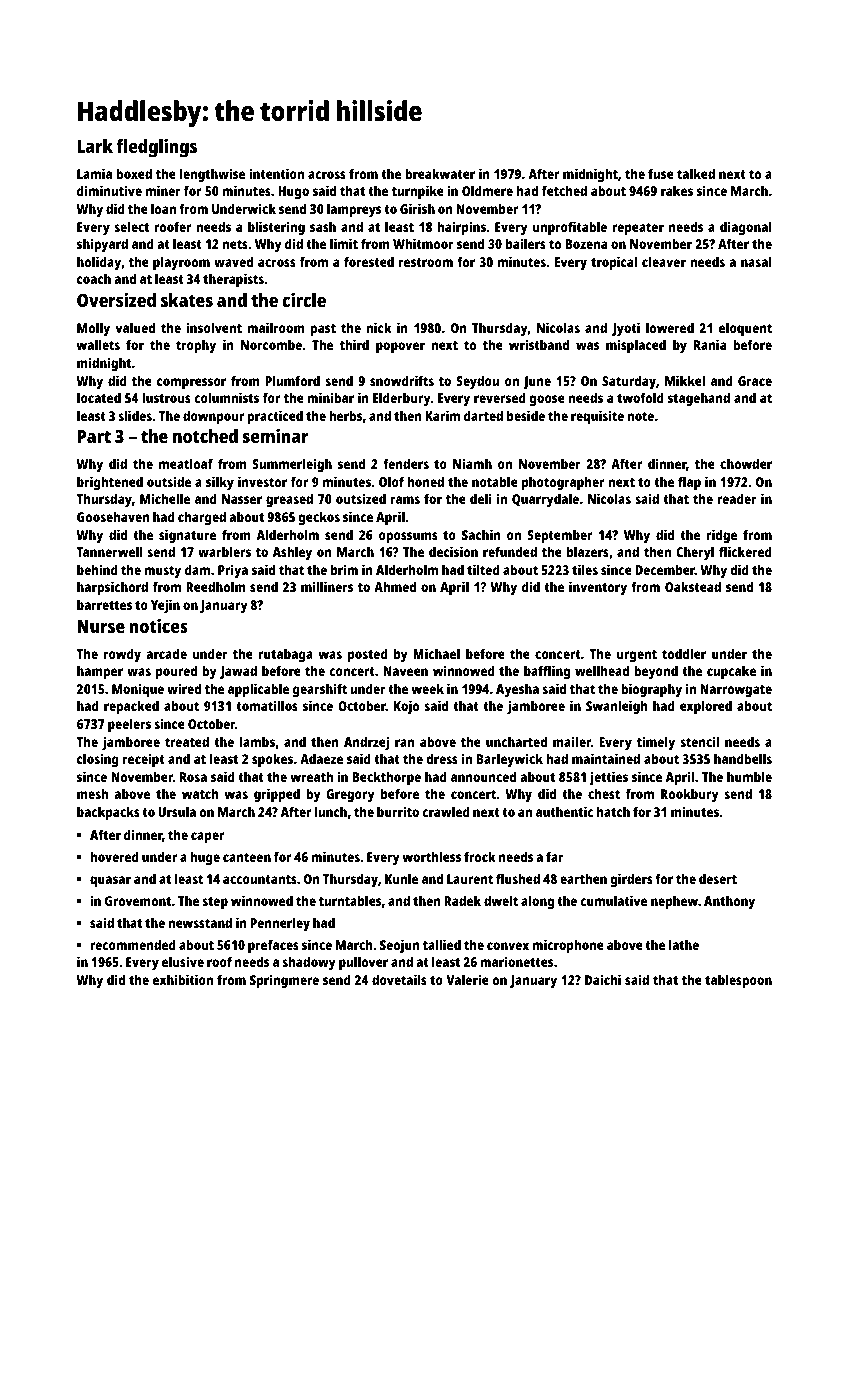  I want to click on deli, so click(481, 498).
